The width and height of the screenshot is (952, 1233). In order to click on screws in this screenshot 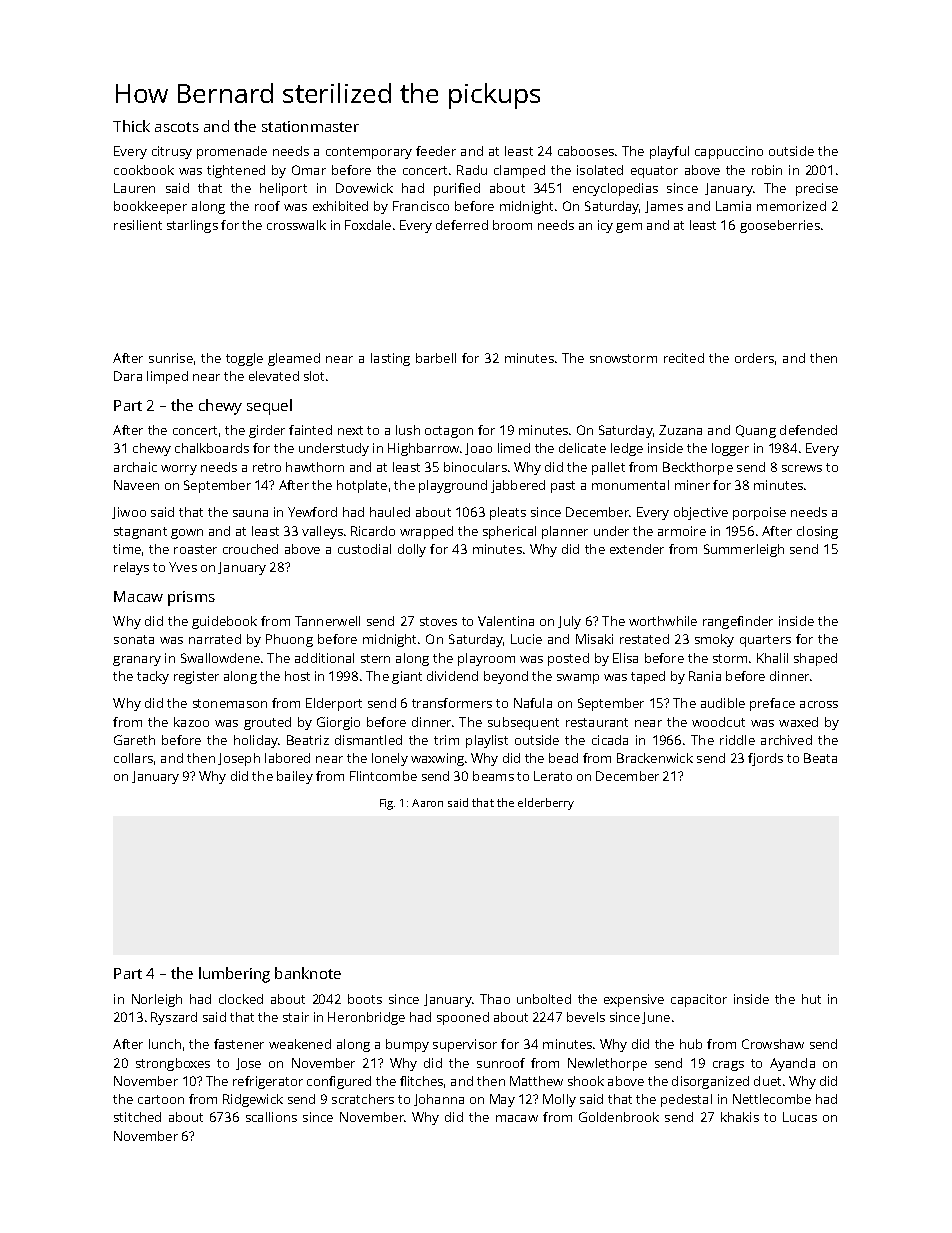, I will do `click(802, 468)`.
